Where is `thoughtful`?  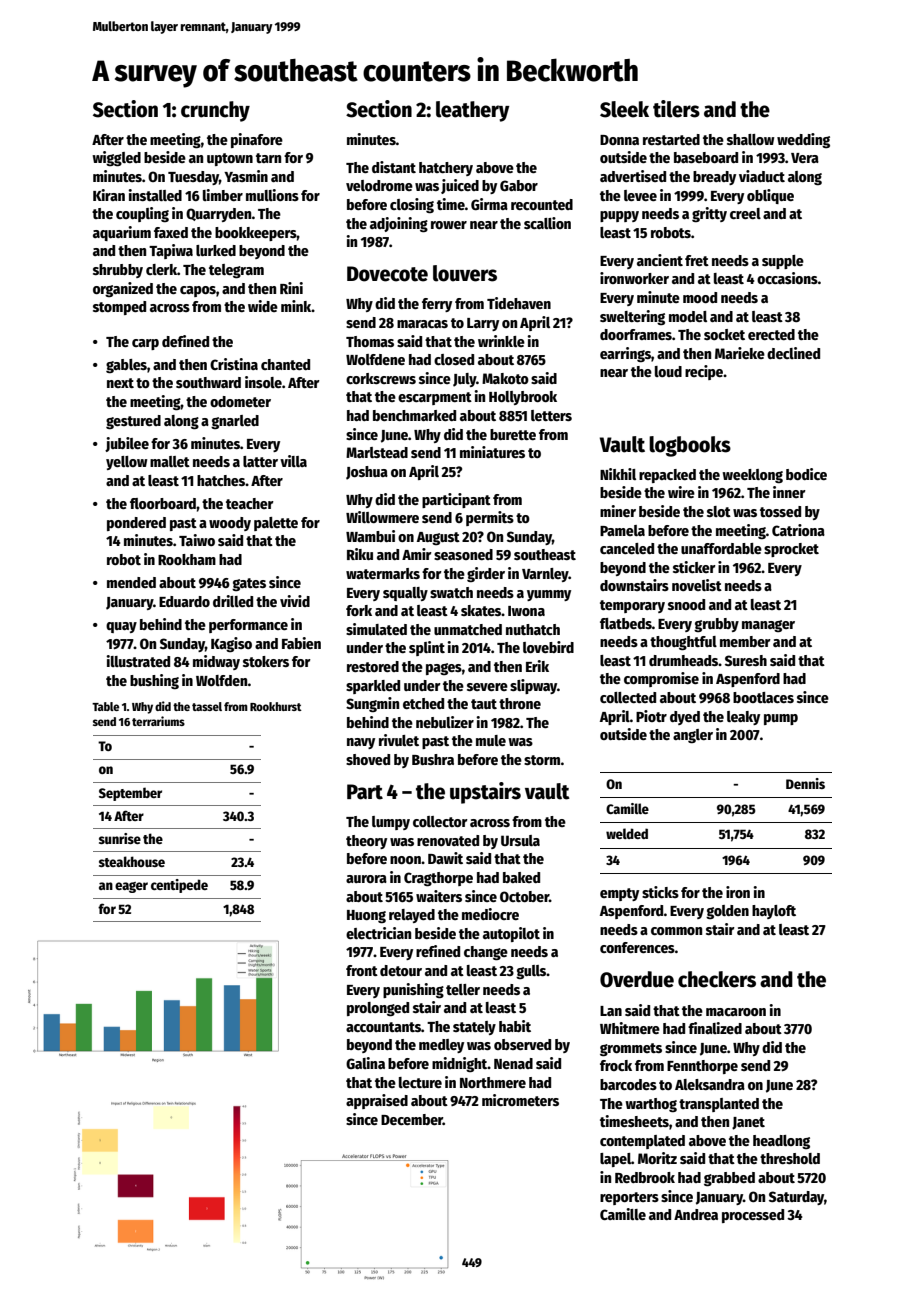
thoughtful is located at coordinates (683, 643).
